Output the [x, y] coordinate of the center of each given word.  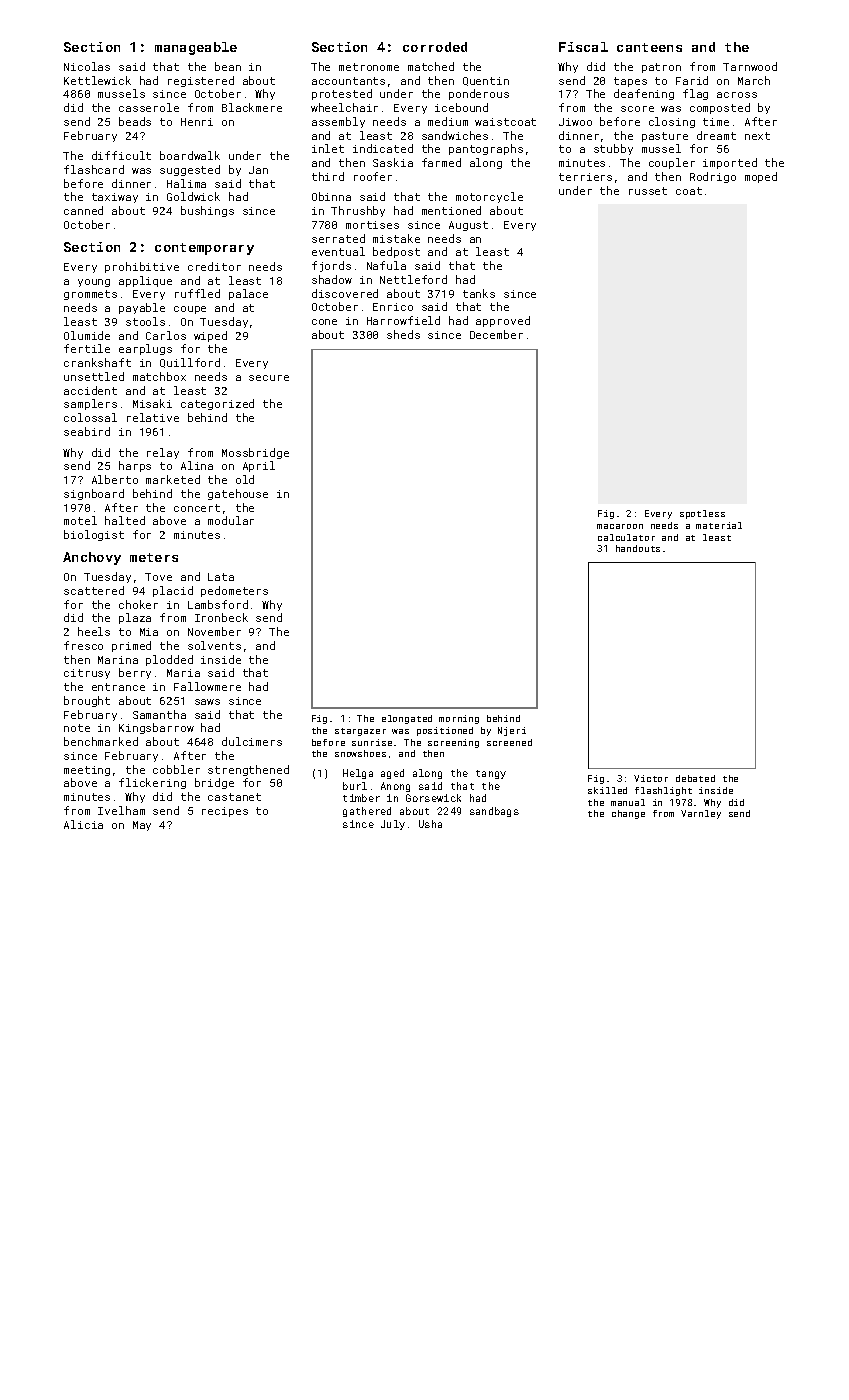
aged [392, 774]
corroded [435, 47]
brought [87, 701]
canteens [649, 47]
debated [695, 778]
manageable [196, 48]
